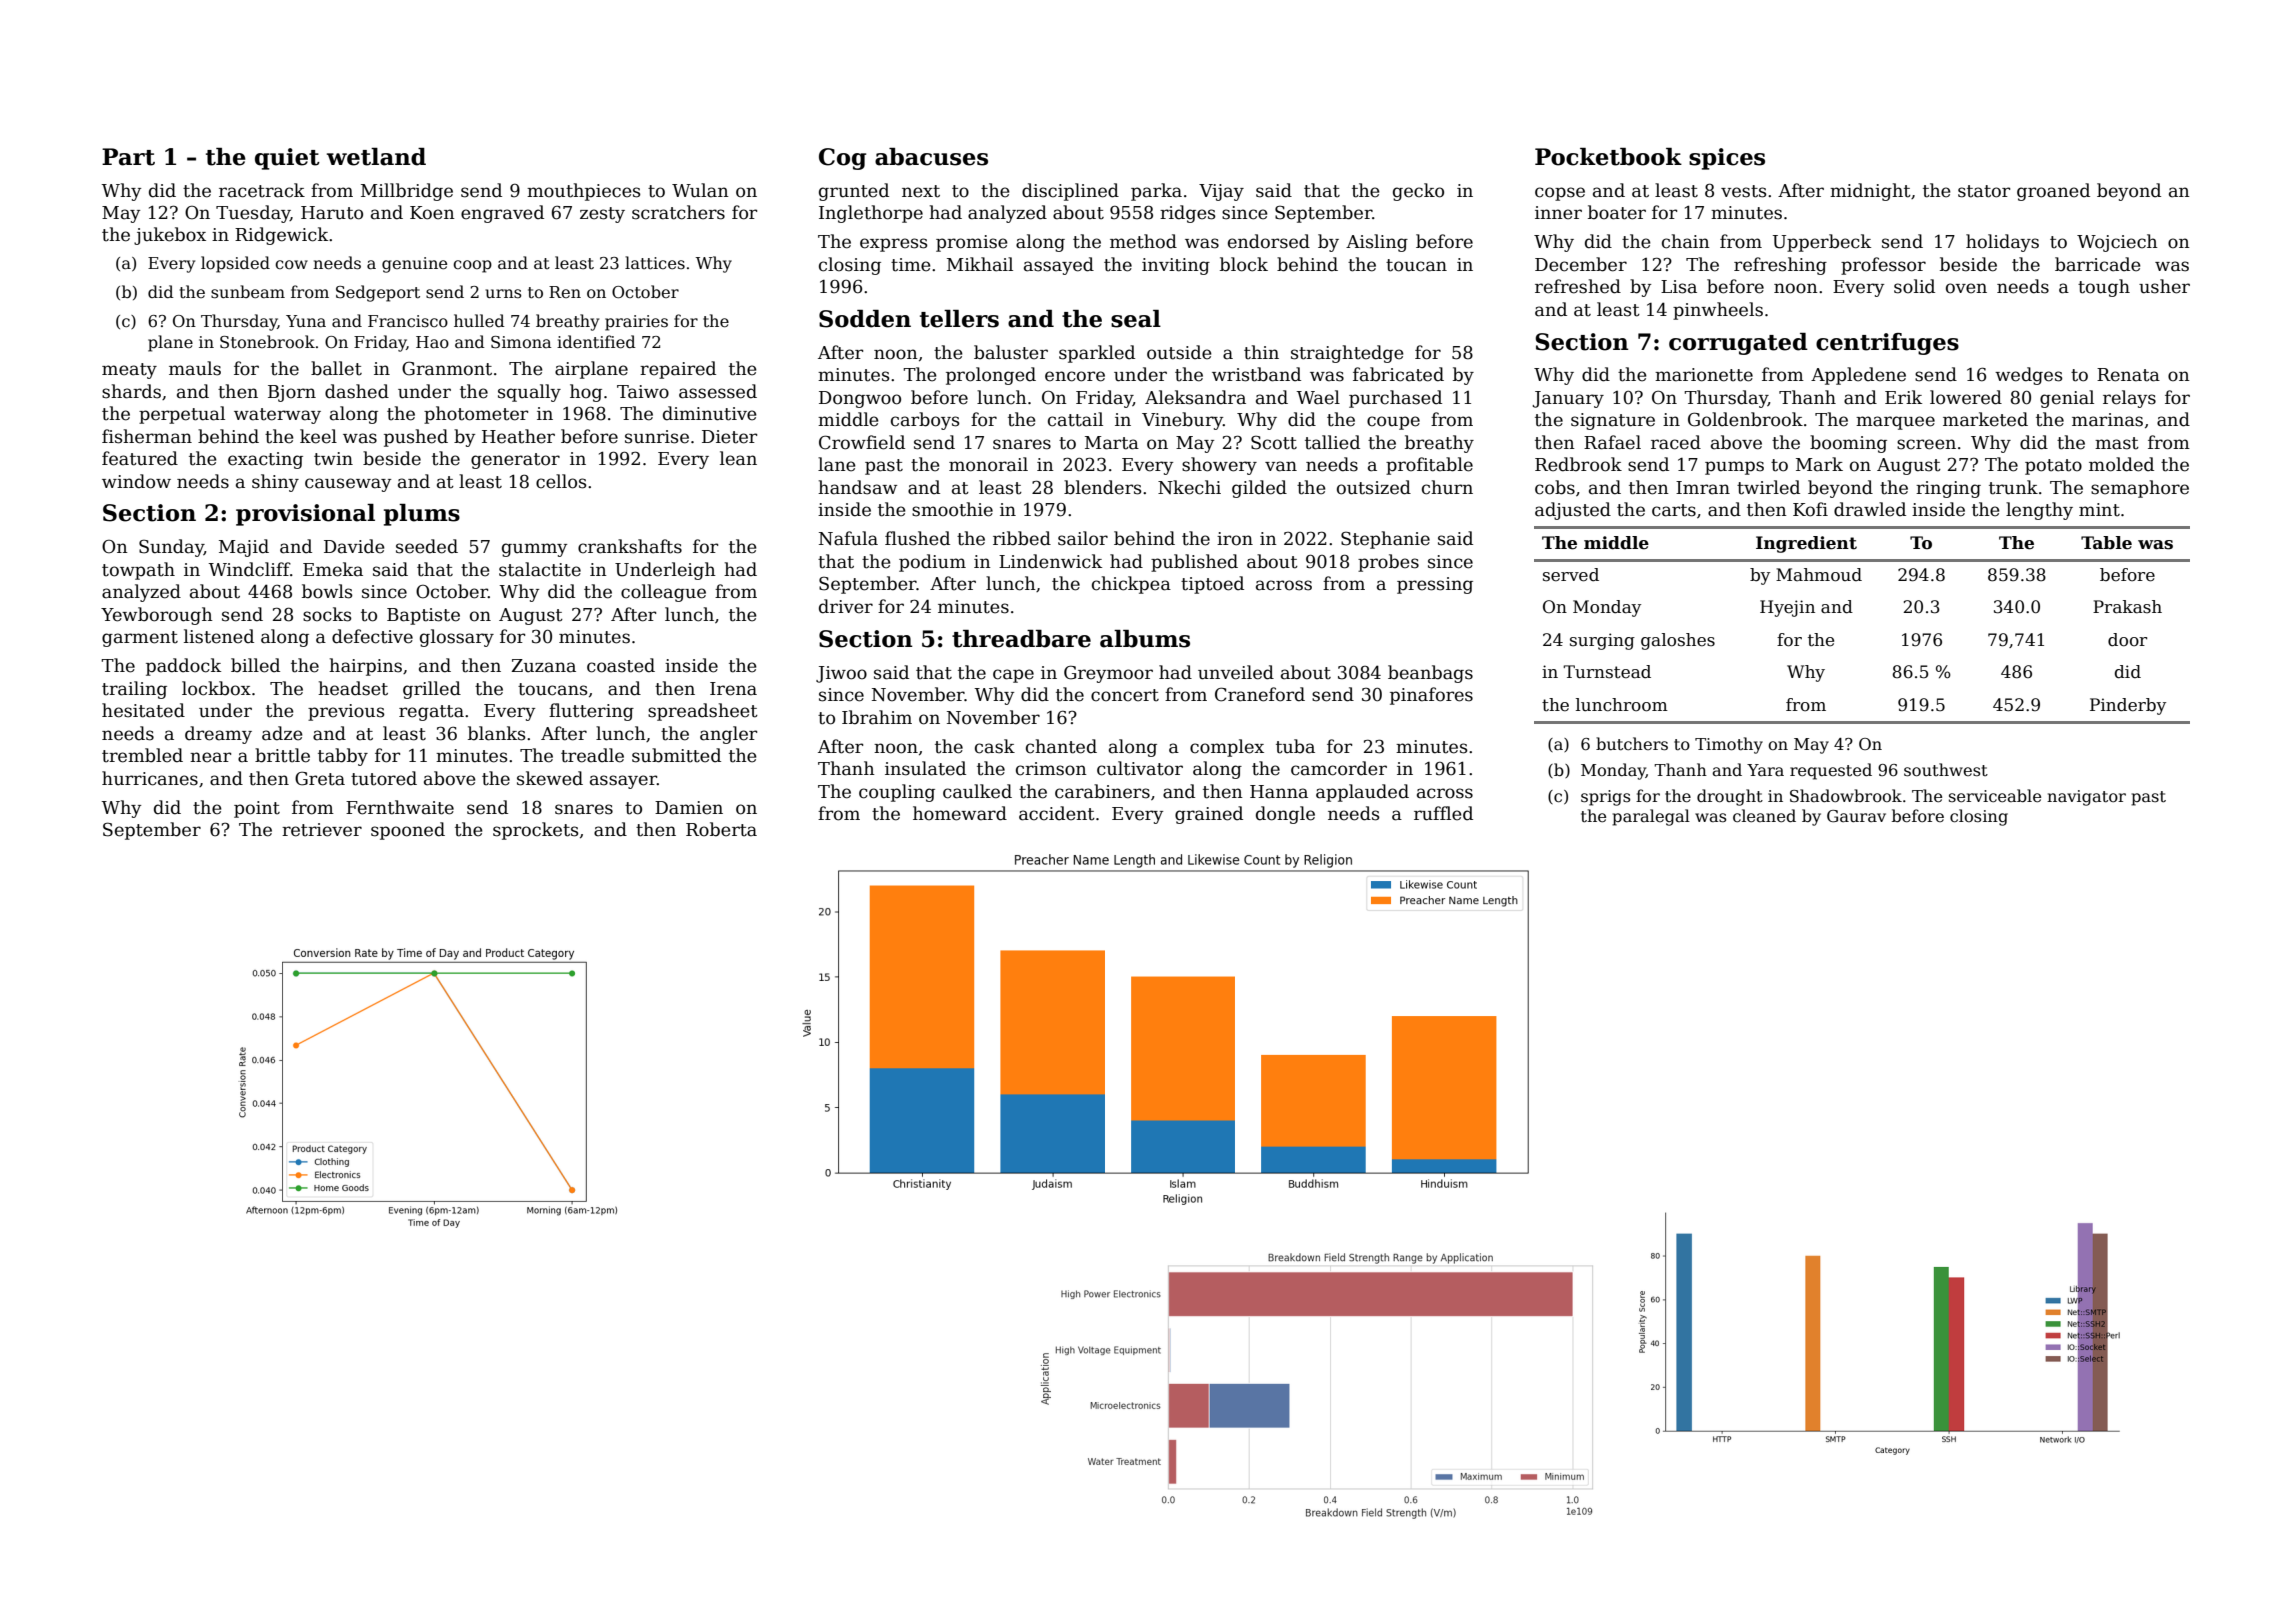  Describe the element at coordinates (2128, 706) in the page. I see `Pinderby` at that location.
